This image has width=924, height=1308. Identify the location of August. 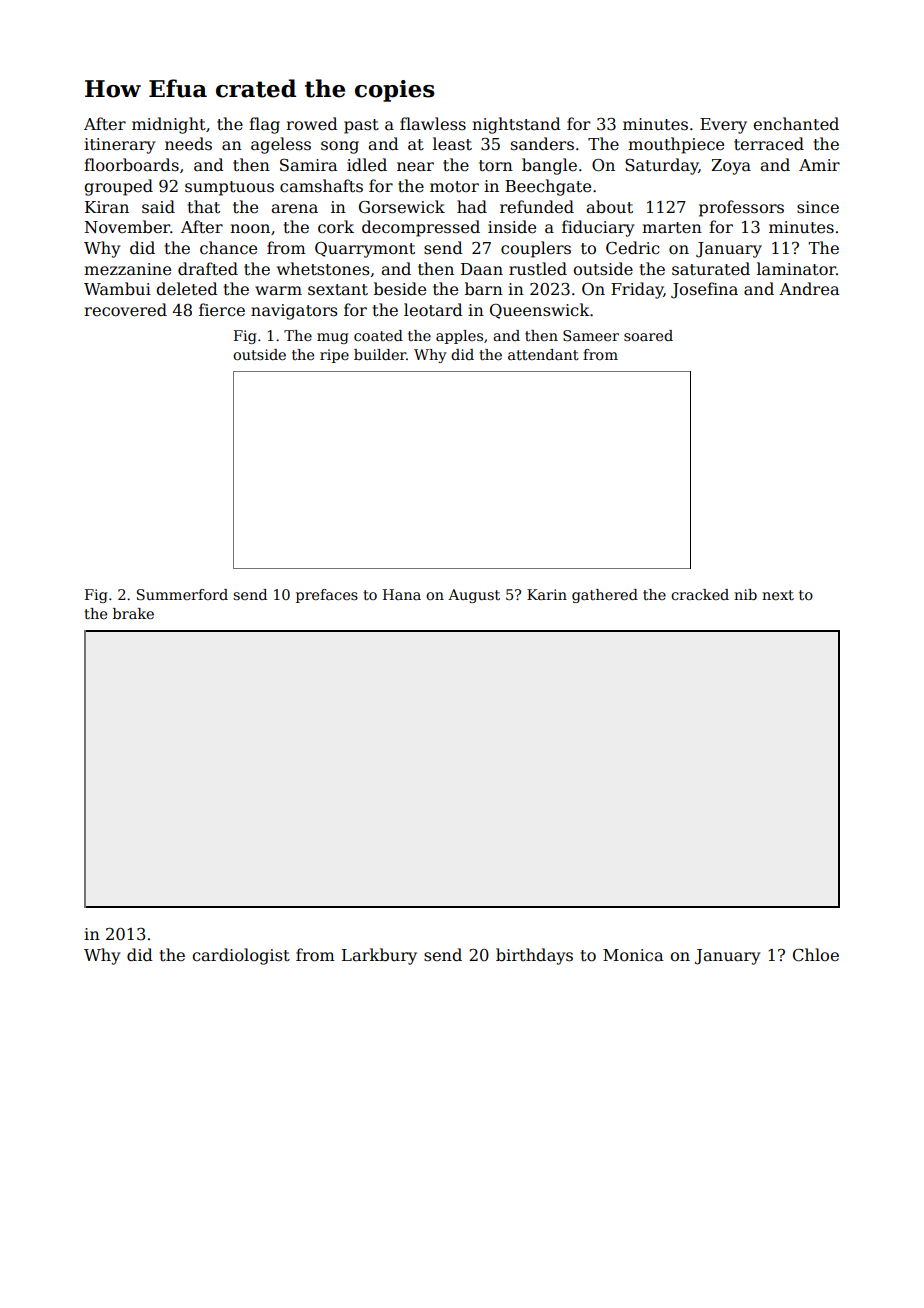
(474, 596).
